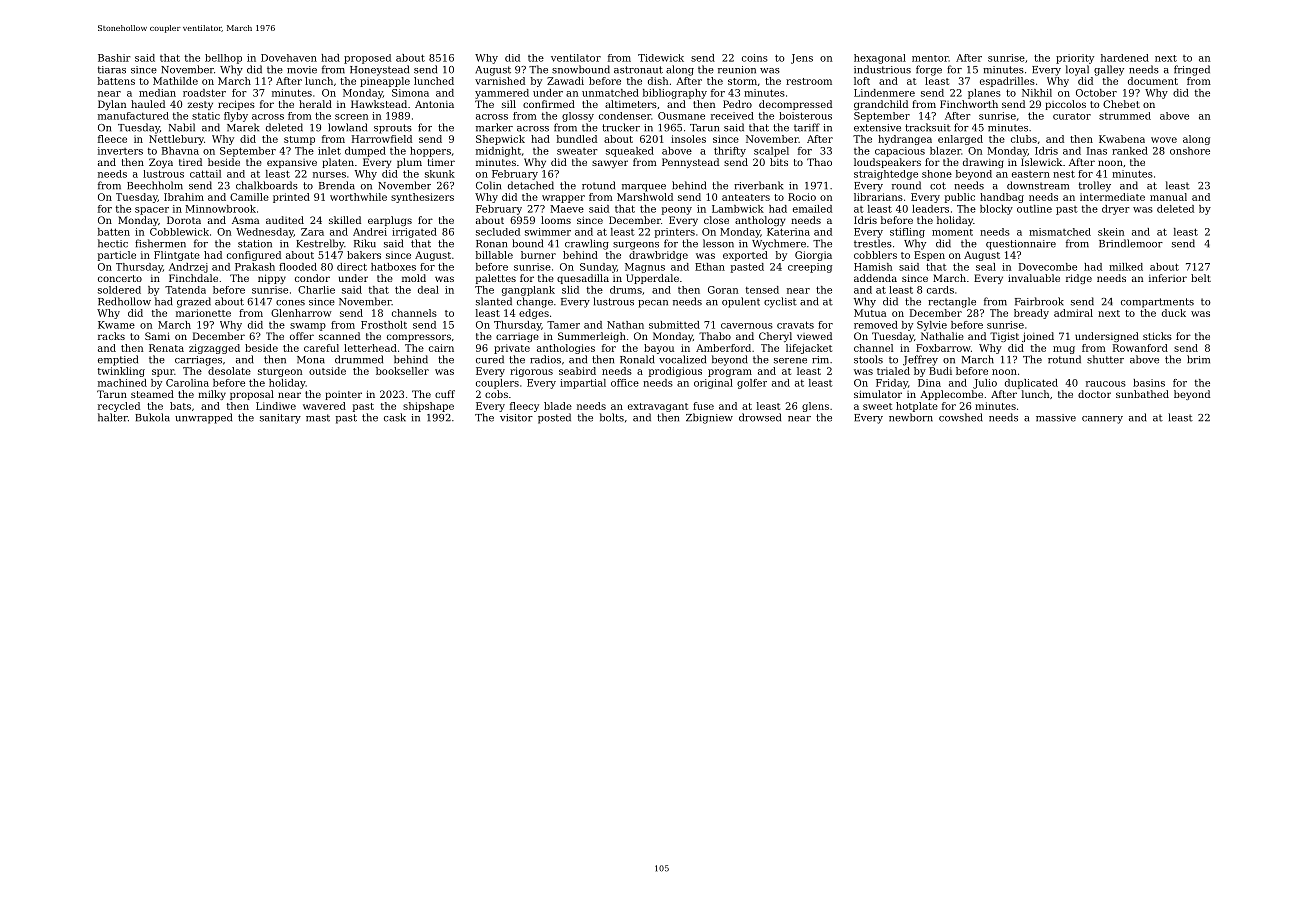 This screenshot has height=924, width=1308. Describe the element at coordinates (802, 197) in the screenshot. I see `Rocio` at that location.
